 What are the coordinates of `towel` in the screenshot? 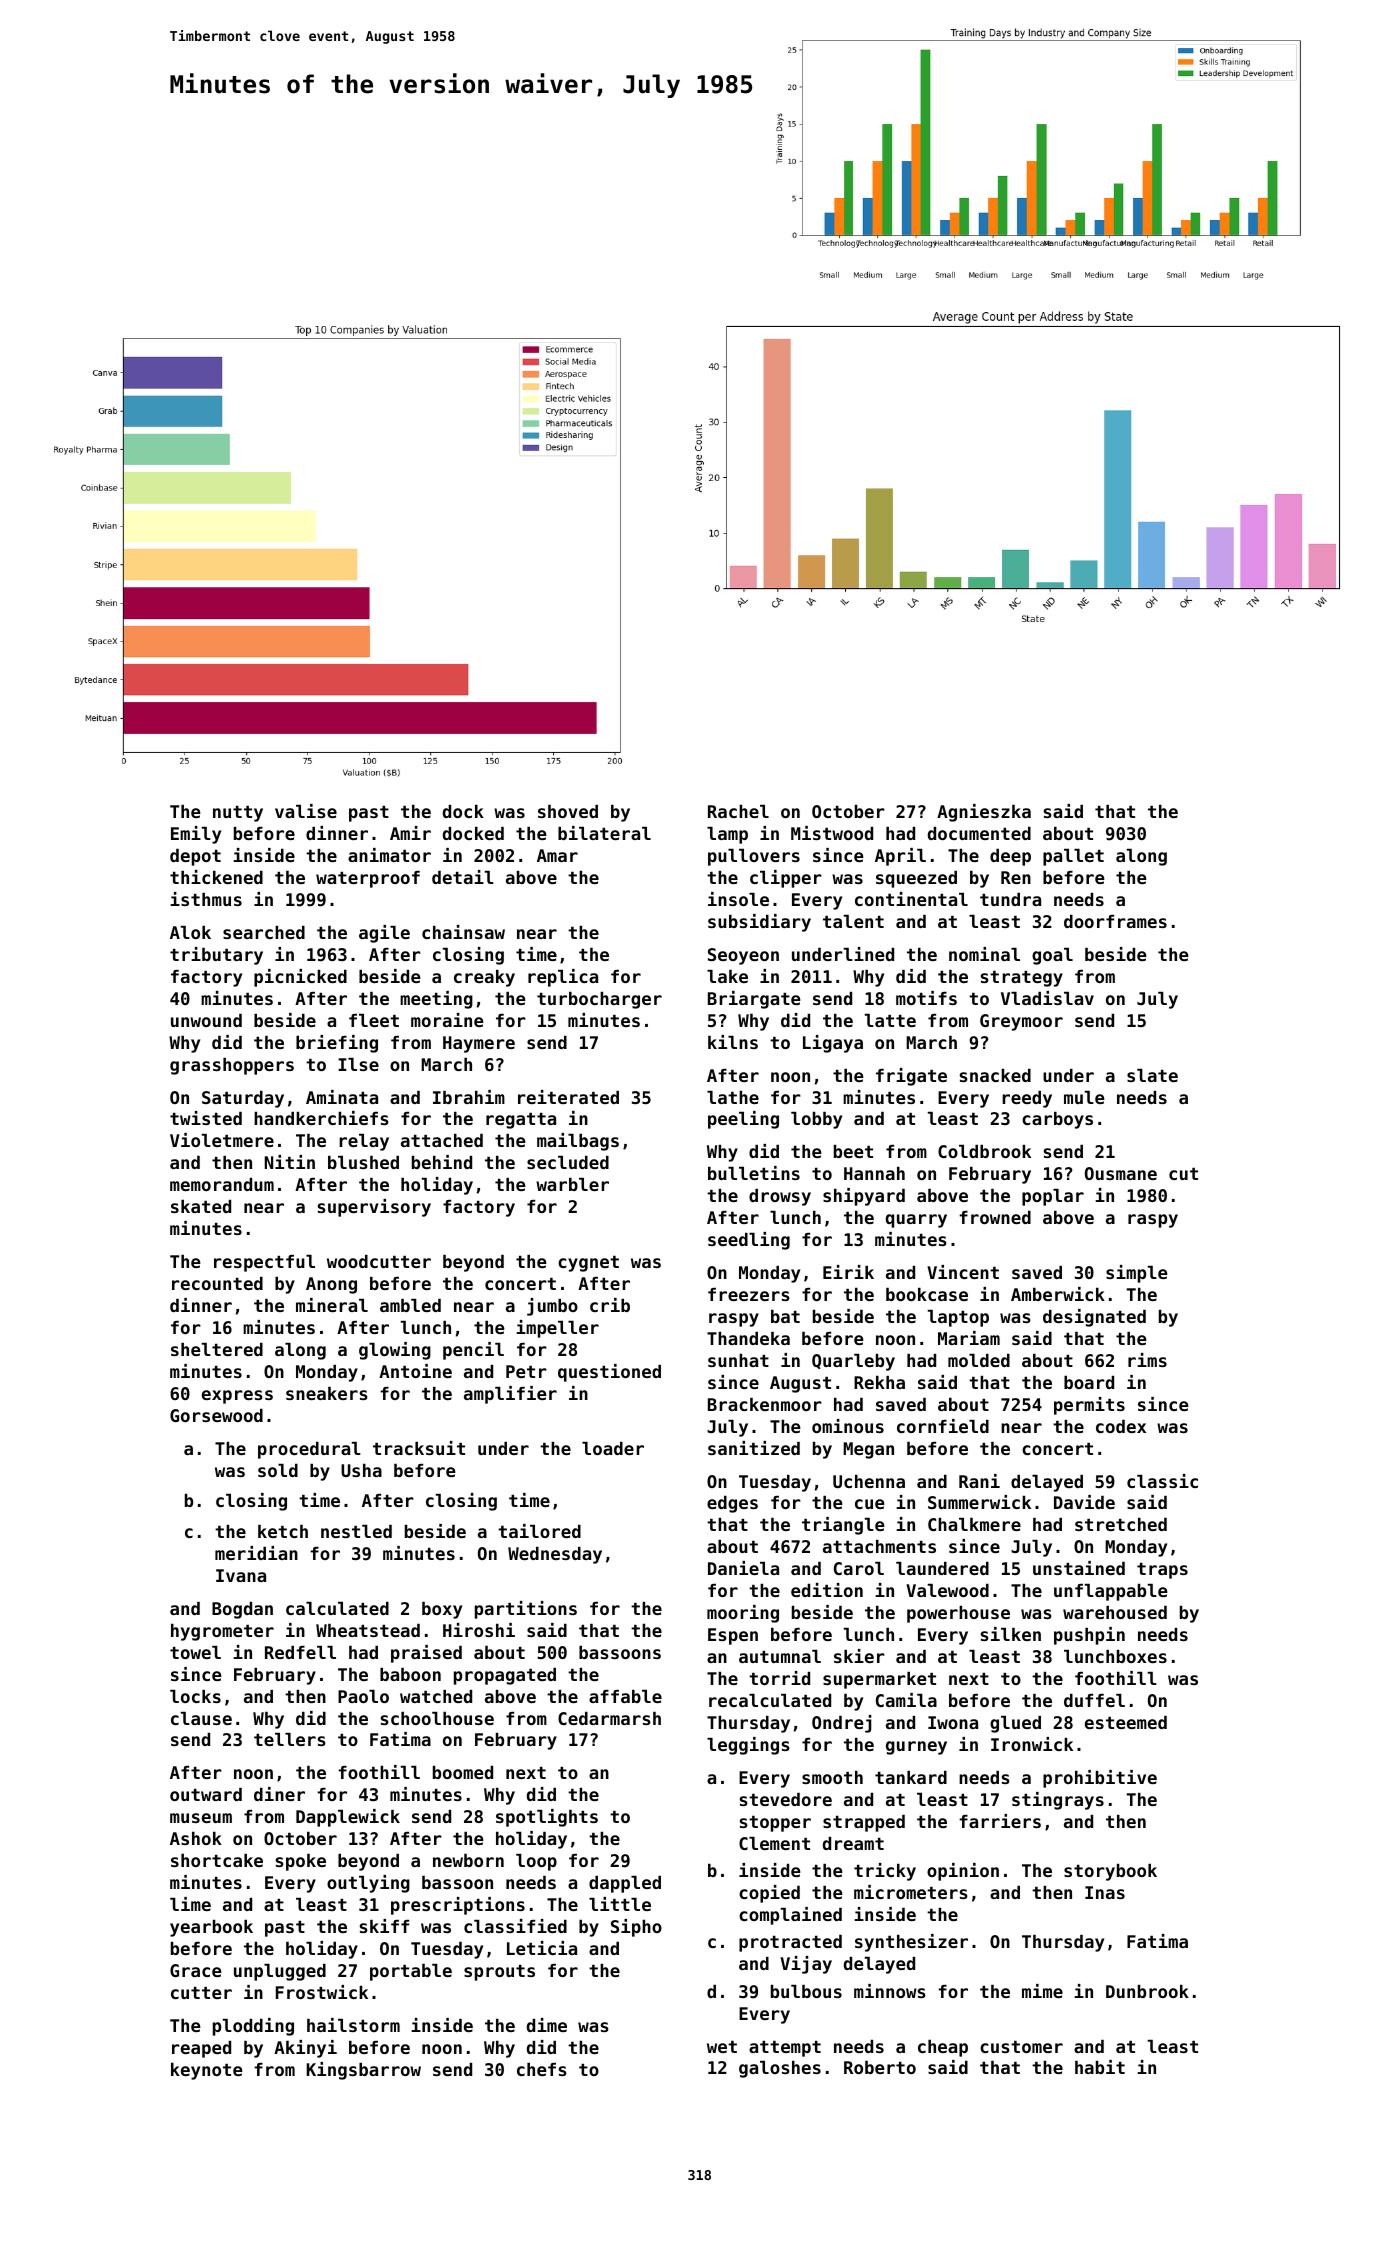 It's located at (195, 1652).
